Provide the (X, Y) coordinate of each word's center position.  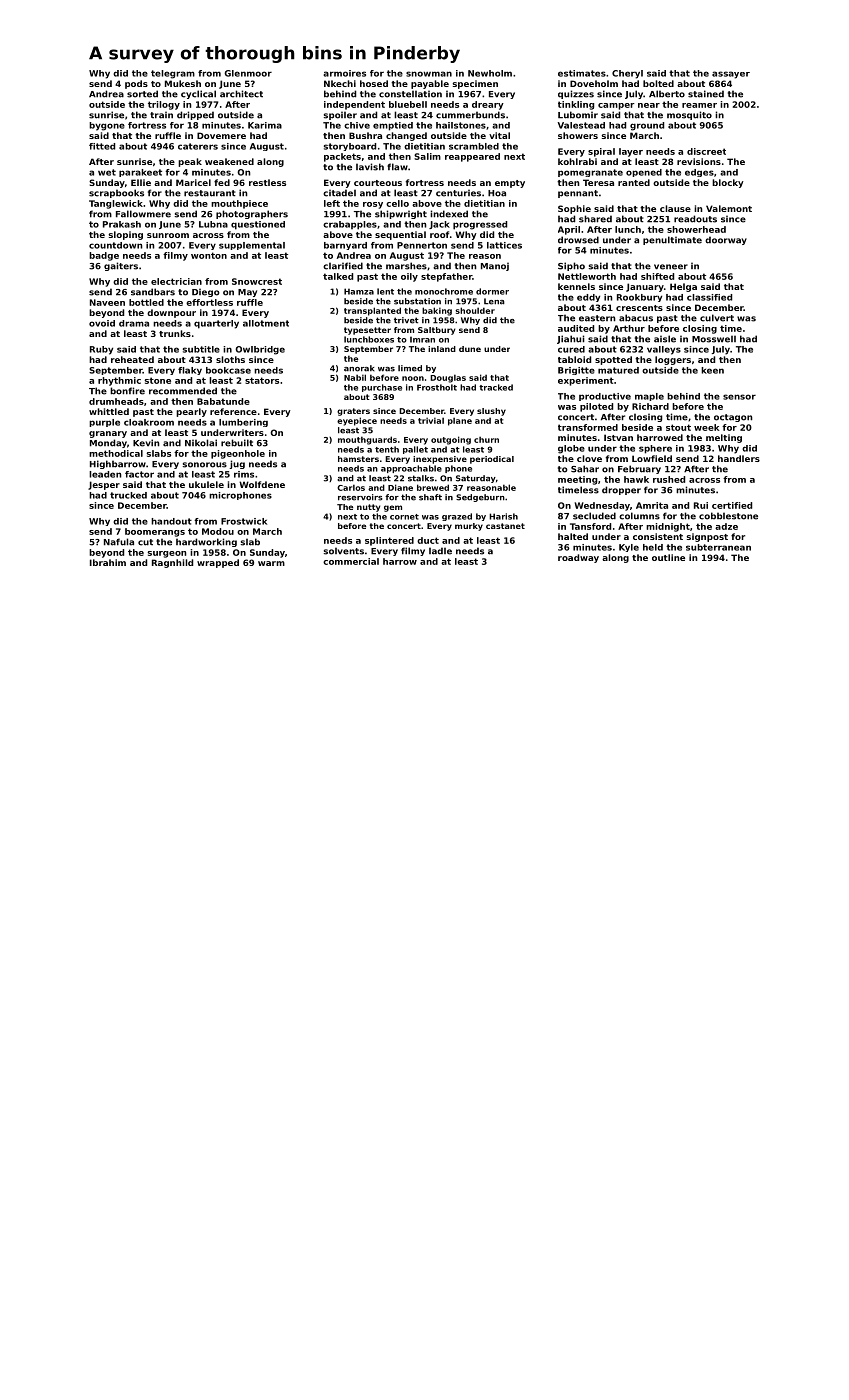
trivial (431, 420)
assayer (731, 75)
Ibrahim (108, 562)
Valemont (729, 208)
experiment (586, 381)
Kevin (146, 443)
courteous (378, 183)
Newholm (490, 73)
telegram (173, 74)
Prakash (122, 224)
